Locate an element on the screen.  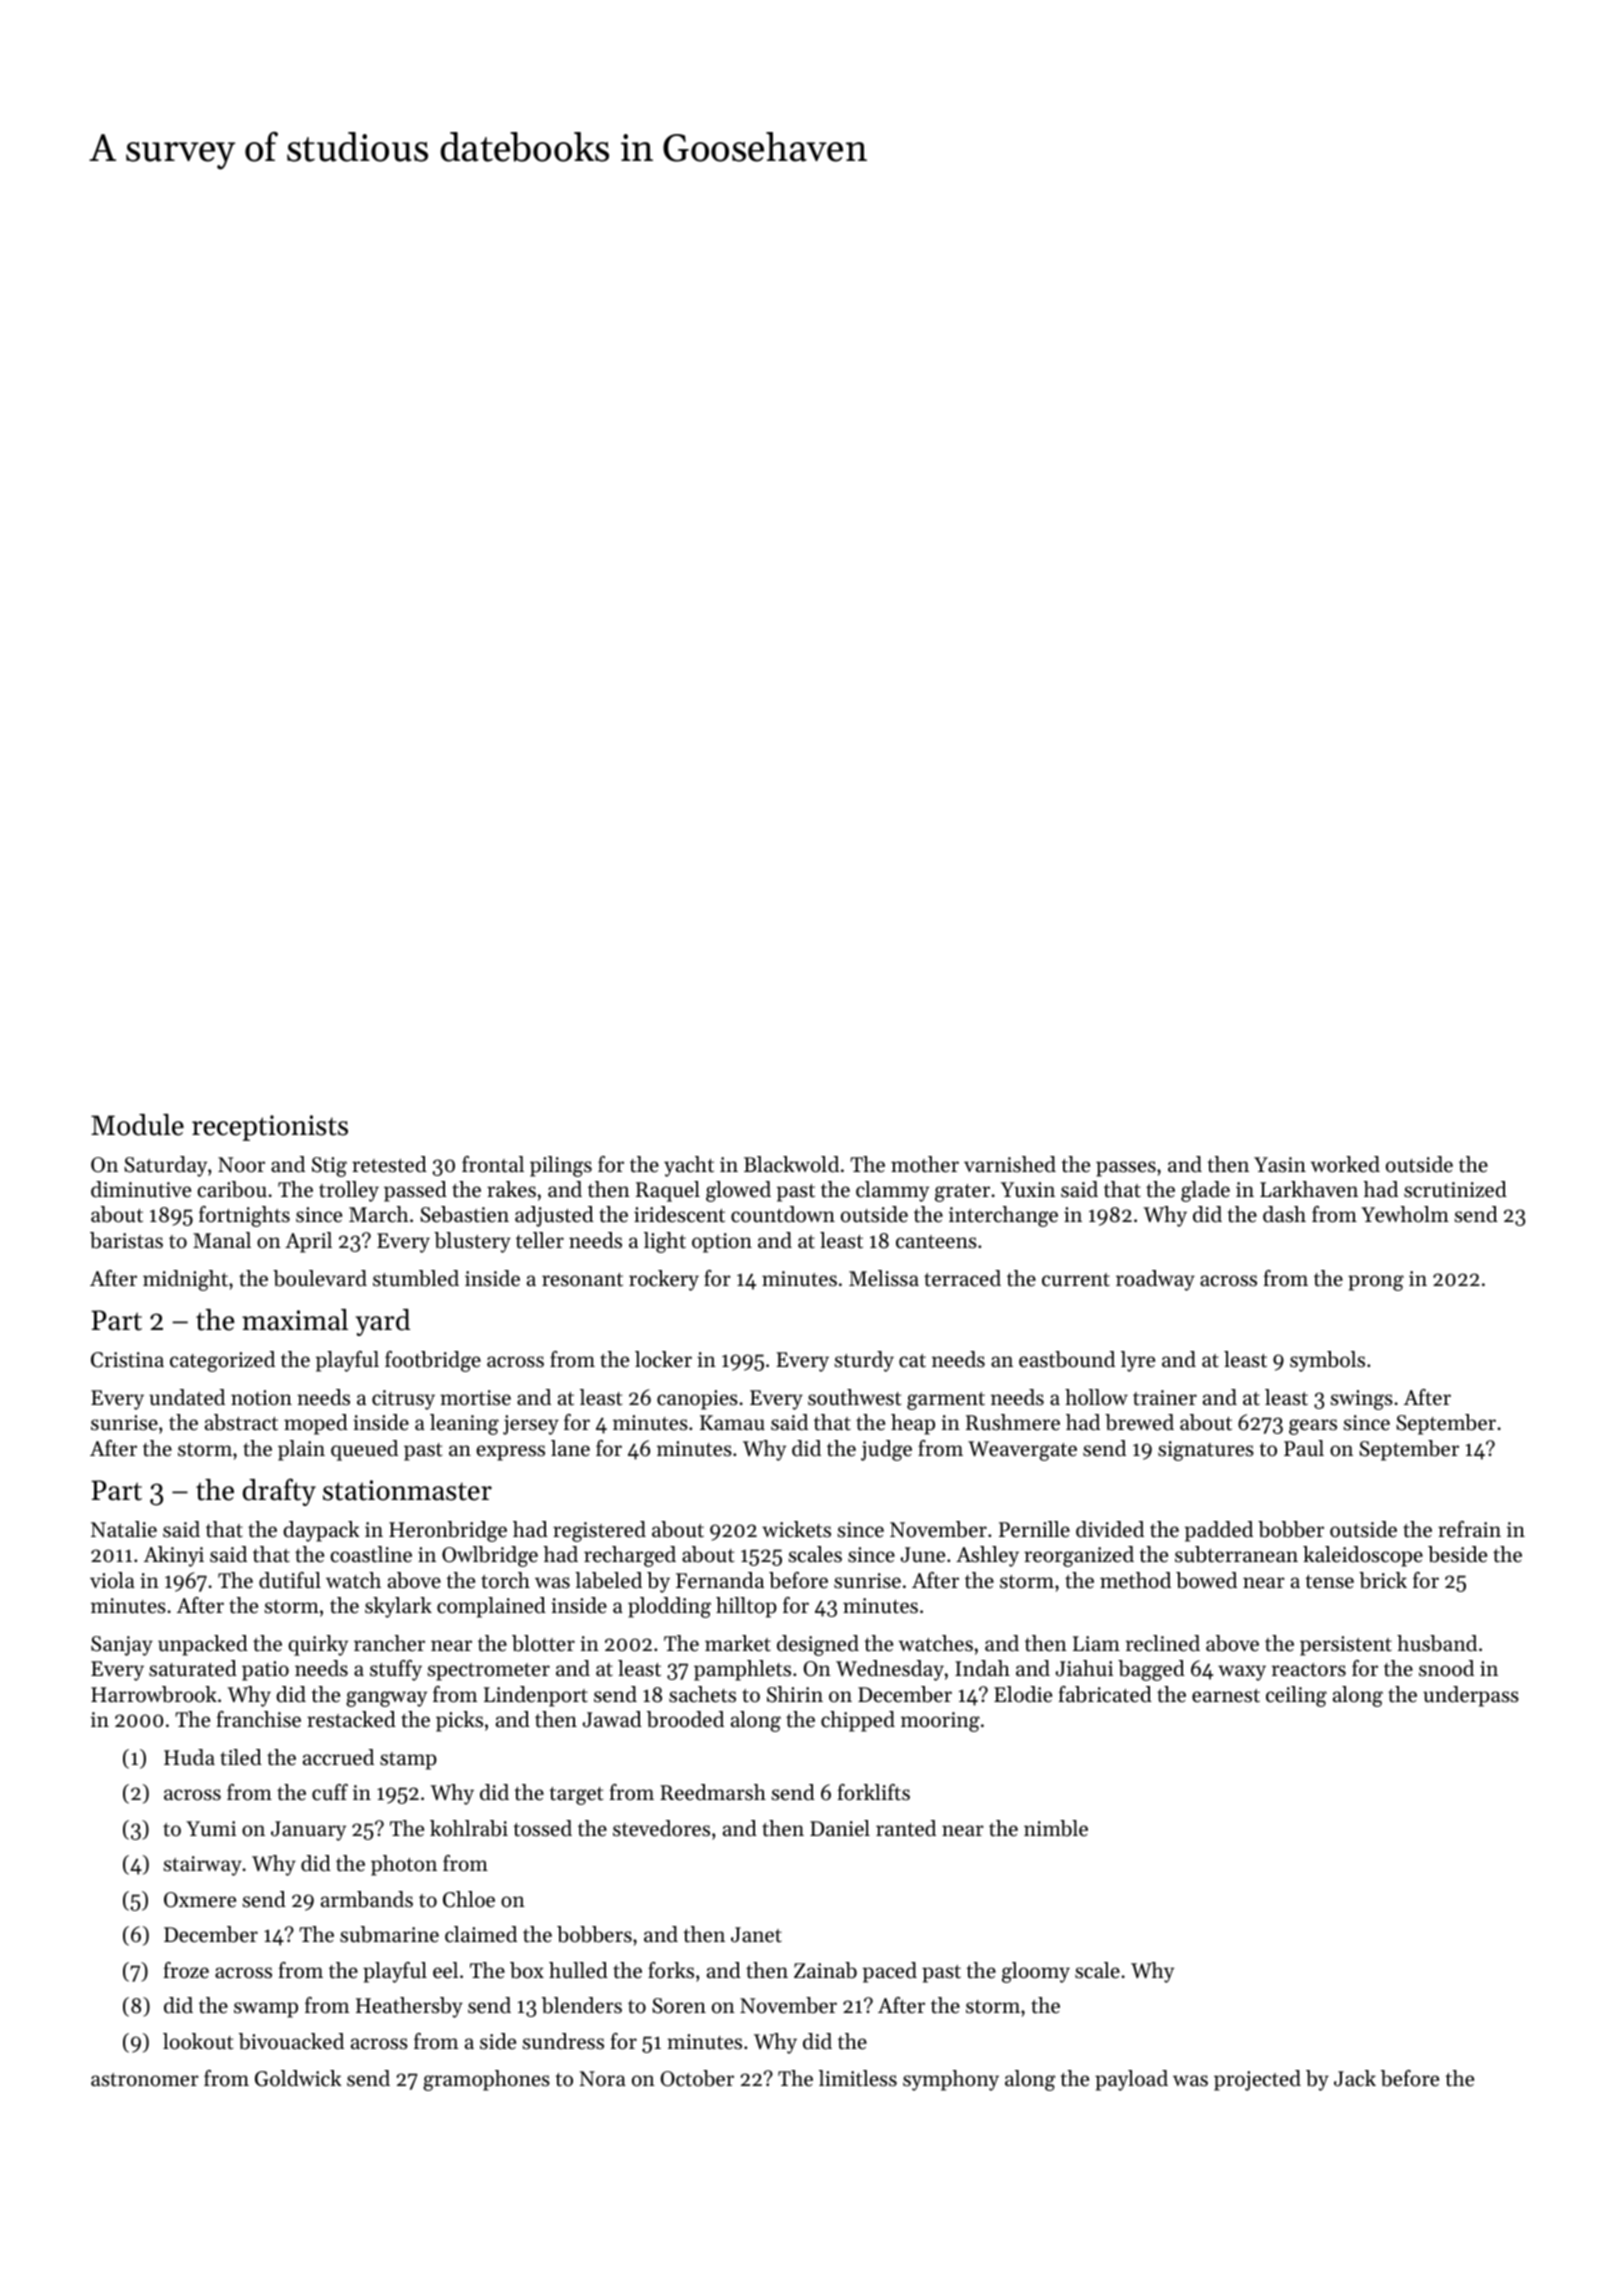
Jack is located at coordinates (1355, 2078).
